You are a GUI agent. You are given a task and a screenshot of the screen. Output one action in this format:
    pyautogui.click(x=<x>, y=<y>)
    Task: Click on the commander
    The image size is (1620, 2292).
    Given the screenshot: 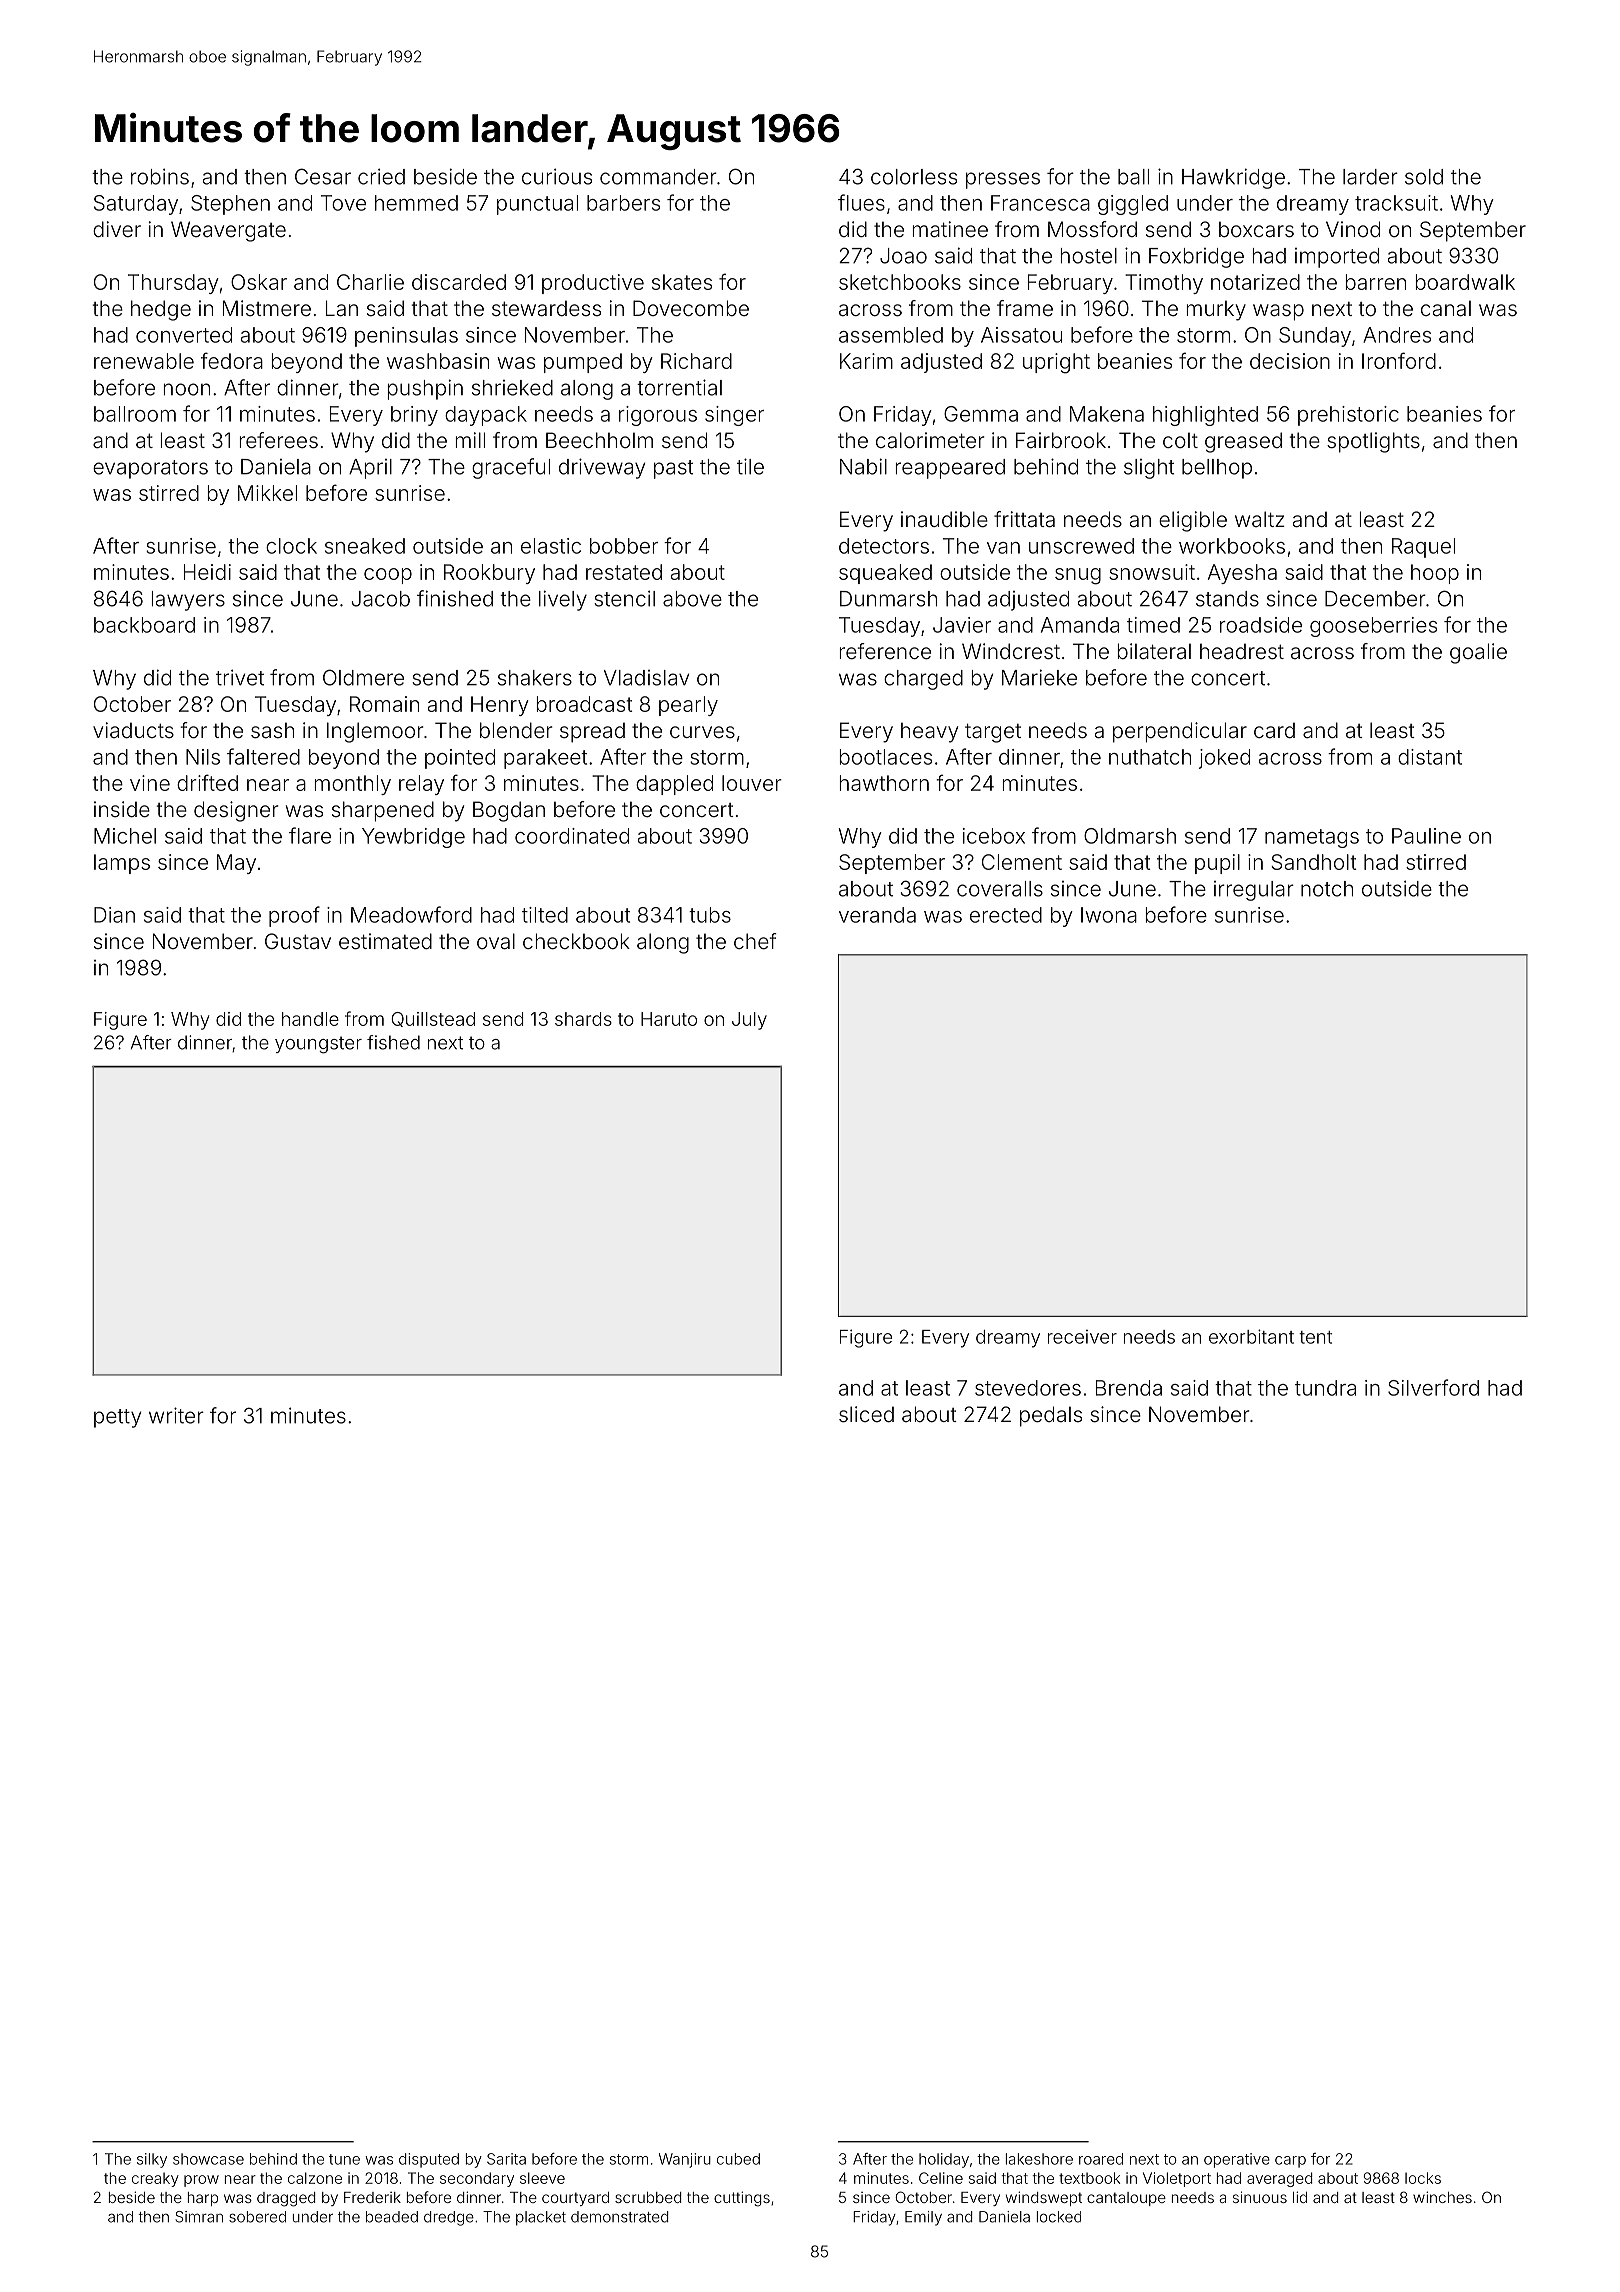 What is the action you would take?
    pyautogui.click(x=658, y=177)
